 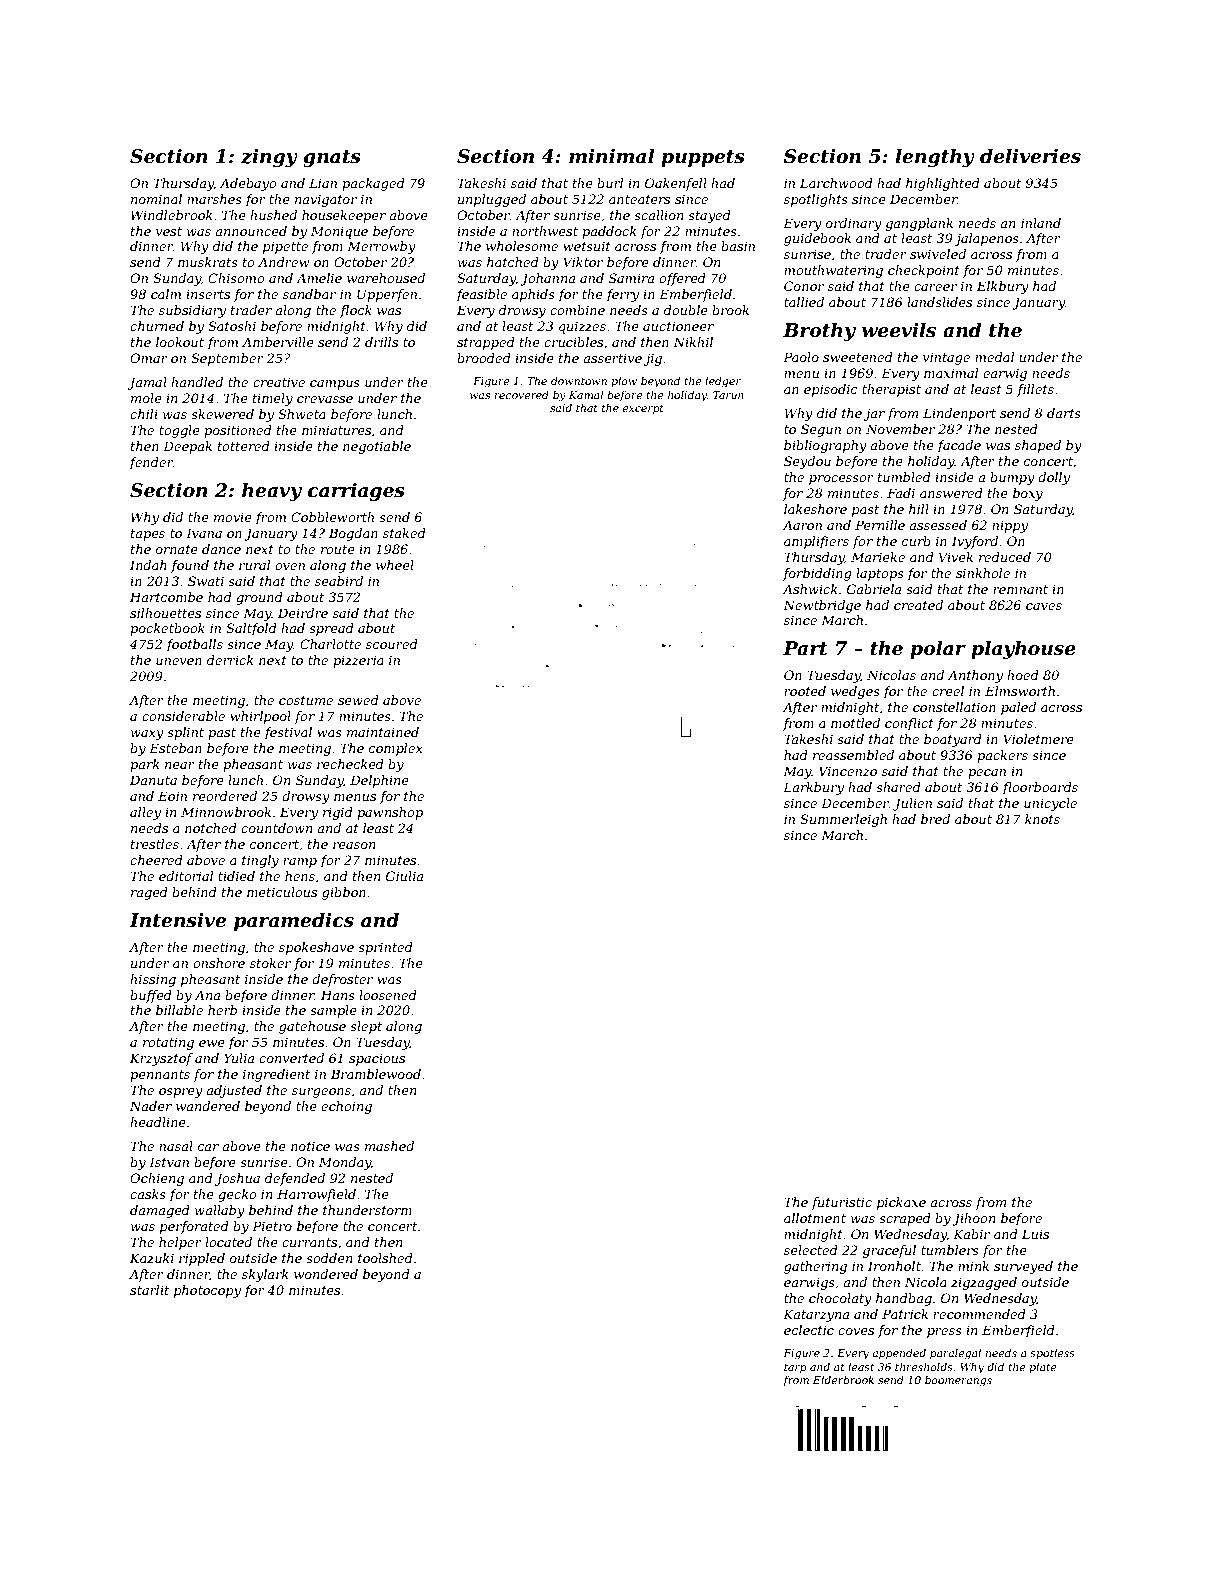 I want to click on wondered, so click(x=326, y=1274).
